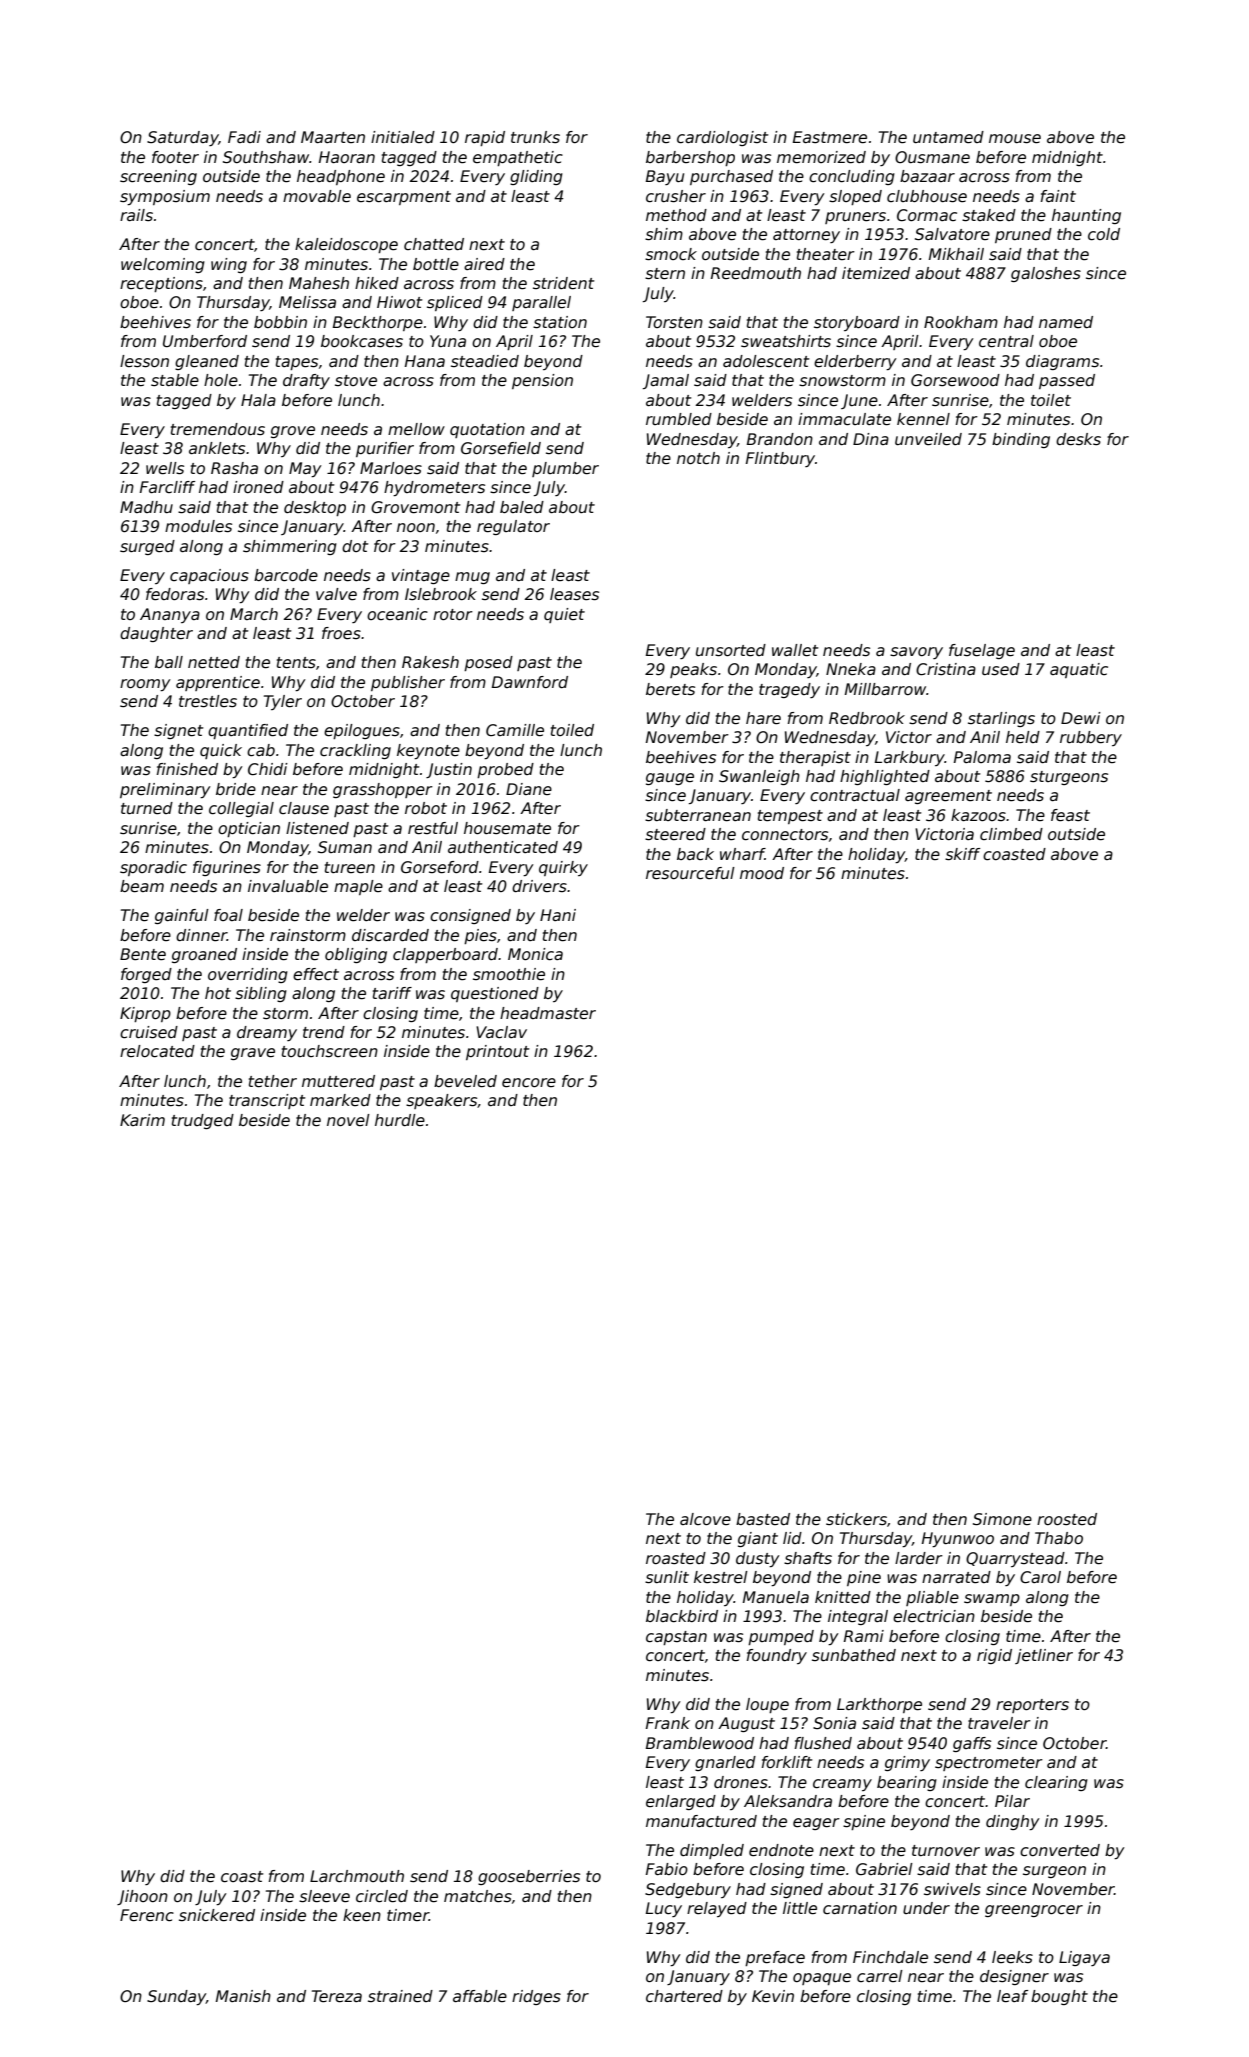  I want to click on unsorted, so click(731, 650).
